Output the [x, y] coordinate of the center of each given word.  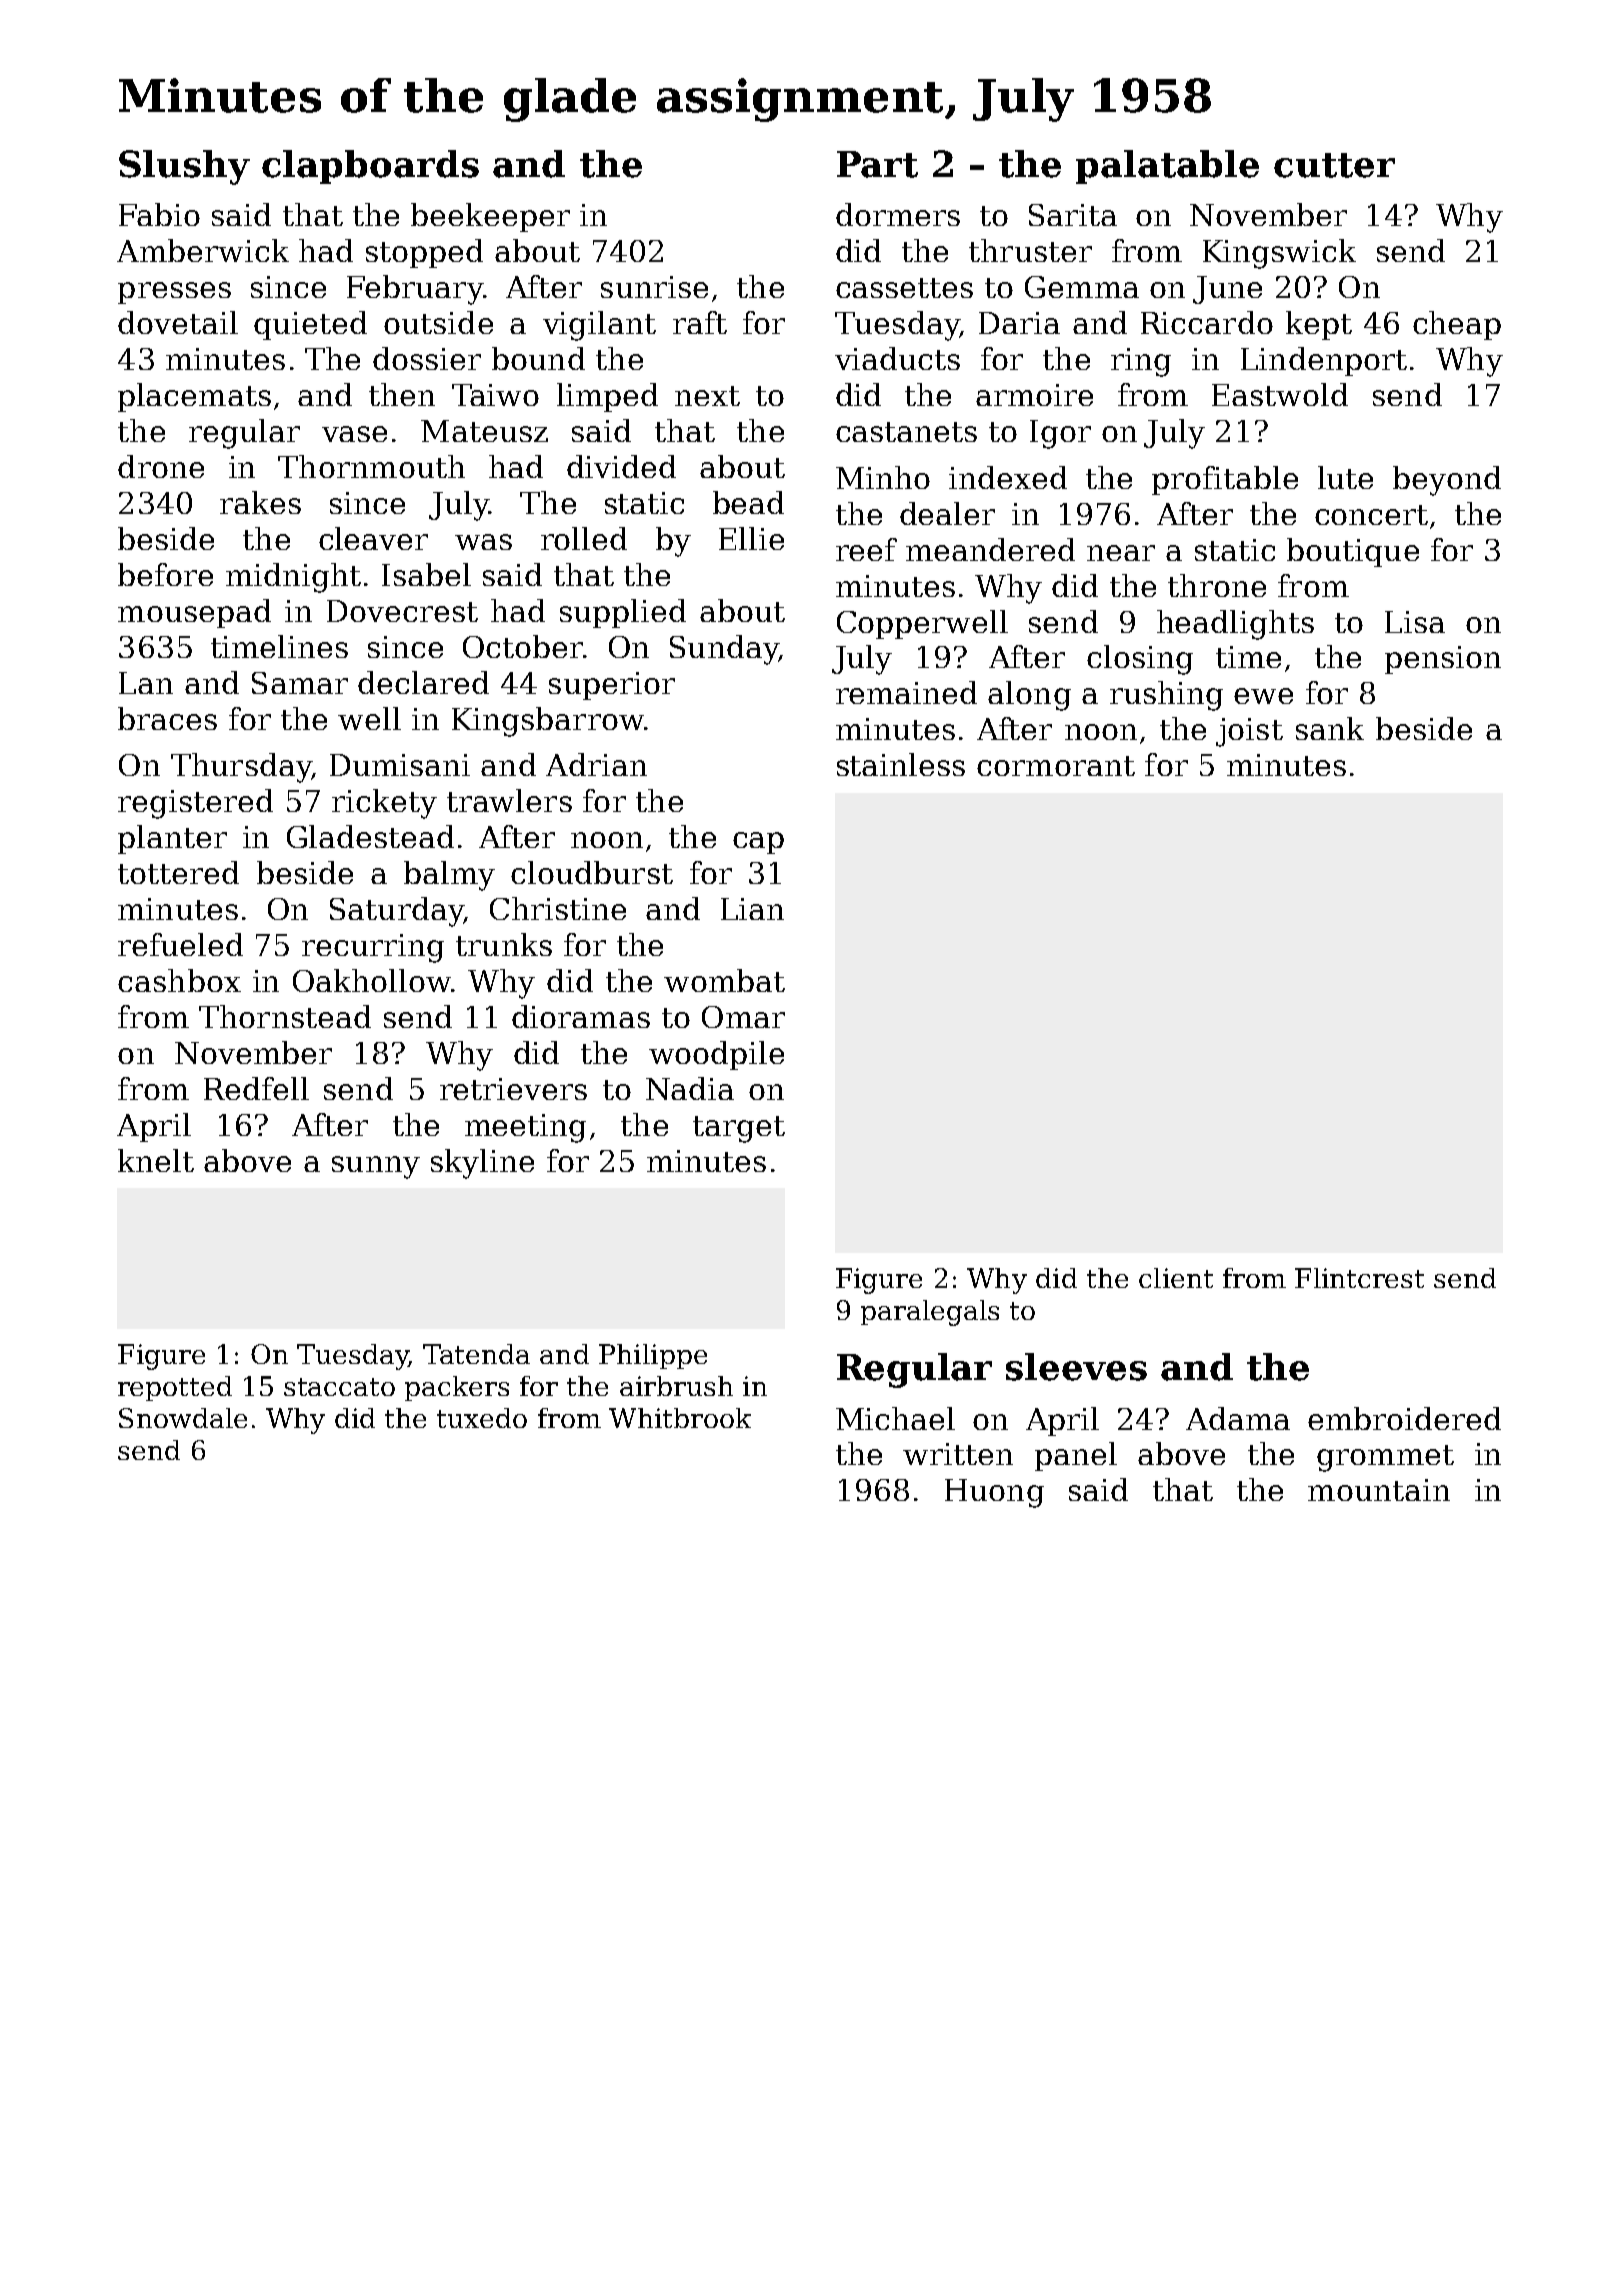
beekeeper [490, 217]
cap [758, 843]
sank [1330, 728]
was [483, 542]
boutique [1353, 552]
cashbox [179, 980]
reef [866, 549]
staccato [339, 1387]
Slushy [184, 167]
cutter [1334, 165]
